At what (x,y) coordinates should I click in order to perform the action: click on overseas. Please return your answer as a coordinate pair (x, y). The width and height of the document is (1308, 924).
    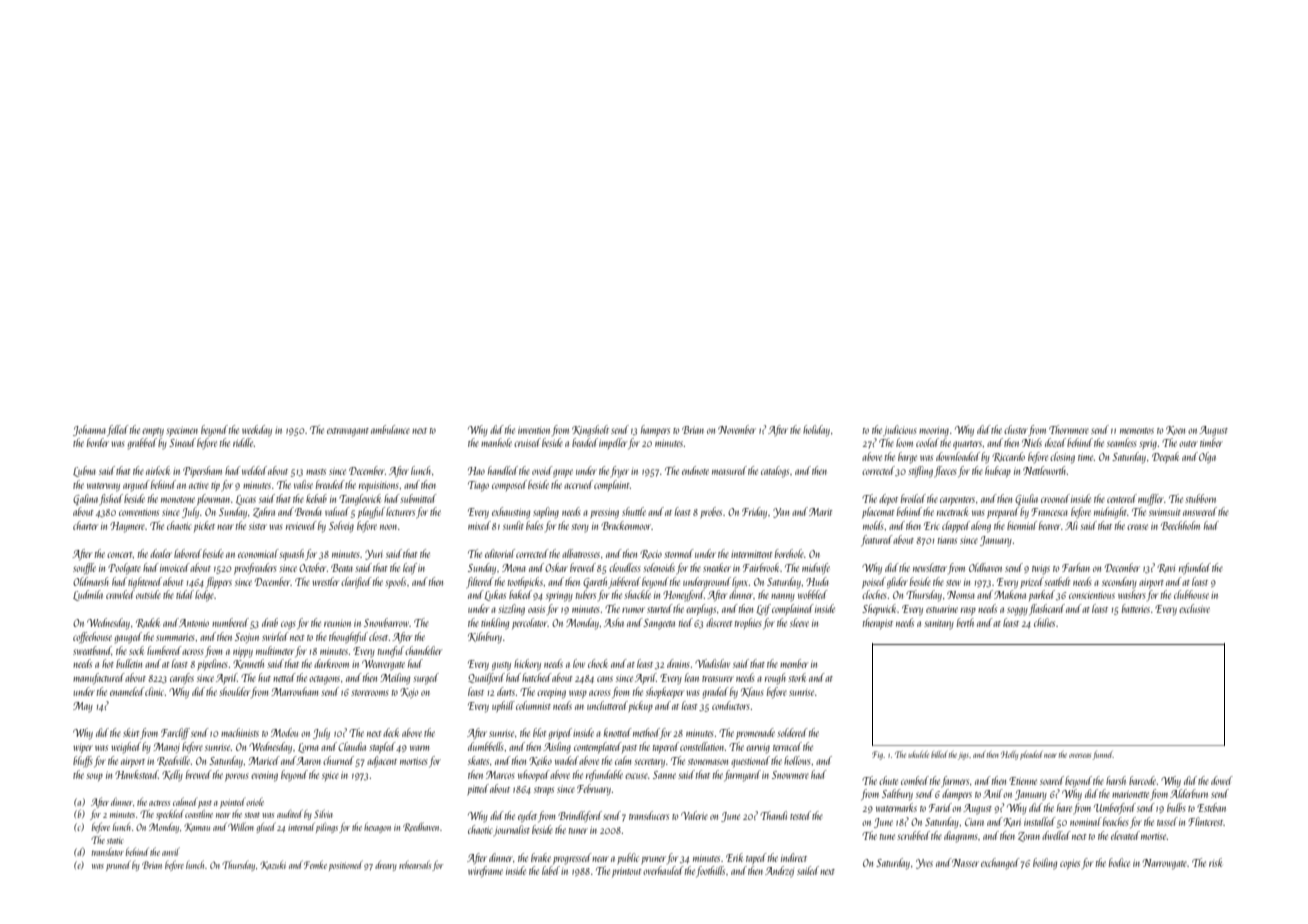
    Looking at the image, I should click on (1080, 755).
